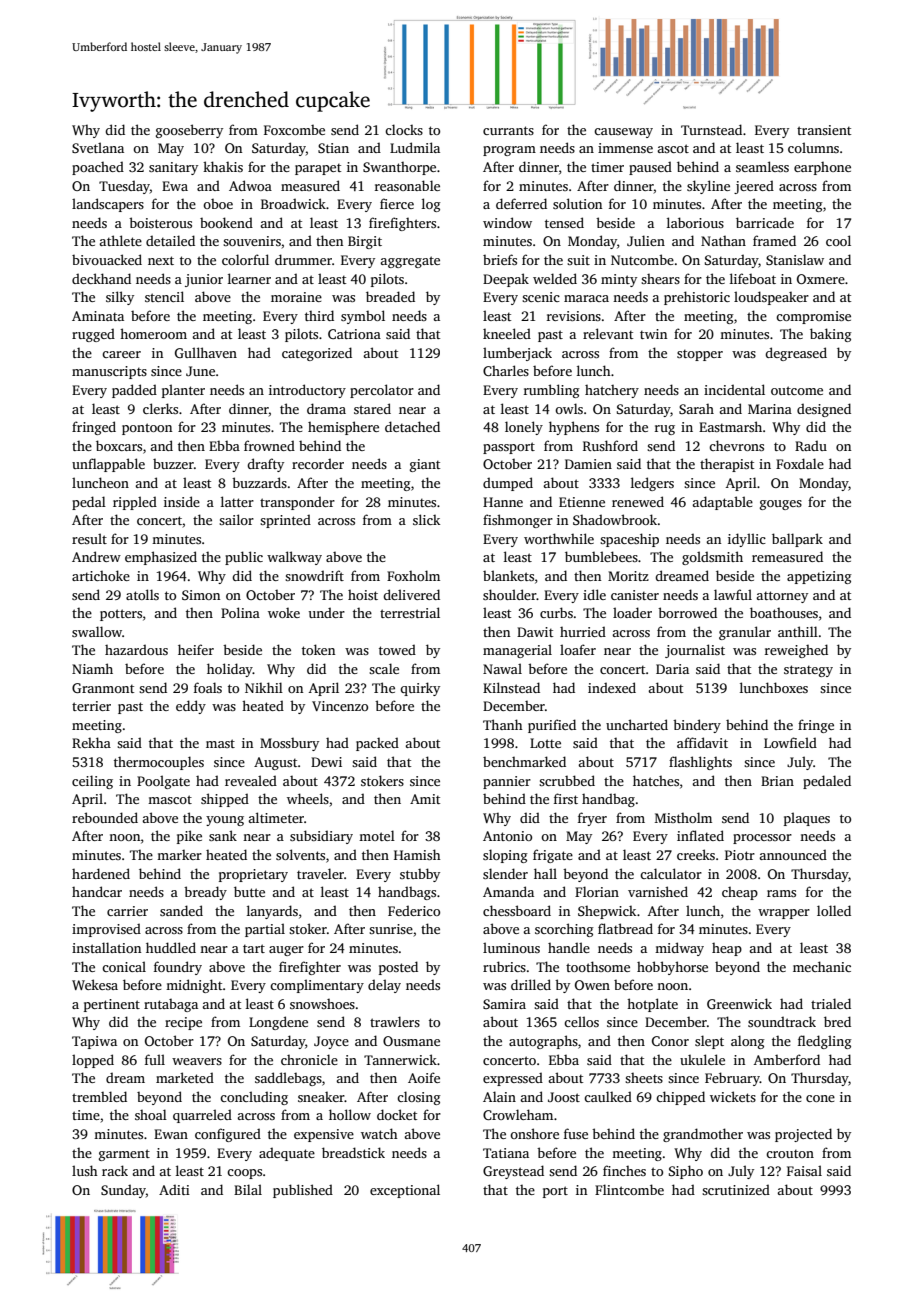 This image has width=924, height=1308. Describe the element at coordinates (85, 1170) in the image. I see `lush` at that location.
